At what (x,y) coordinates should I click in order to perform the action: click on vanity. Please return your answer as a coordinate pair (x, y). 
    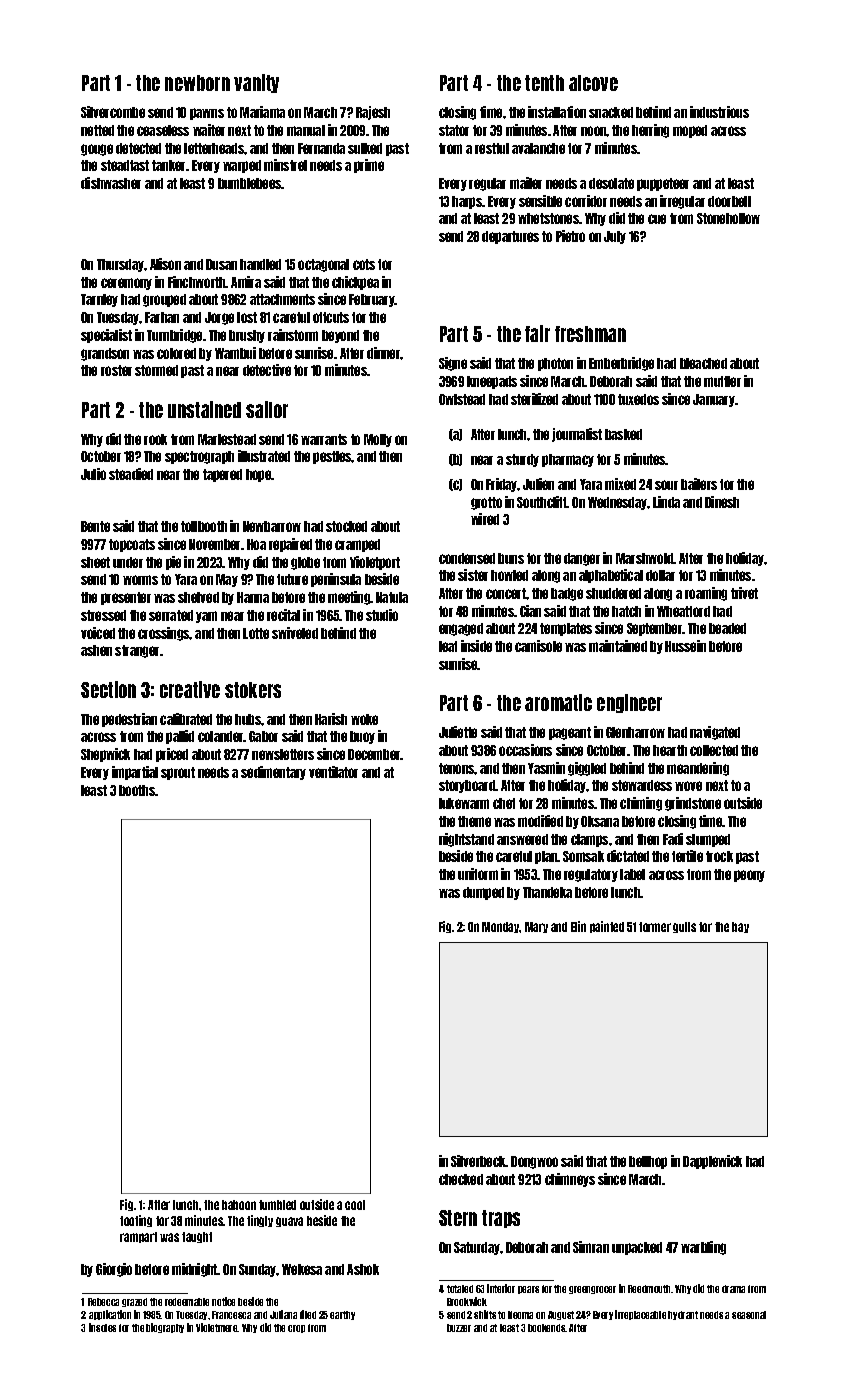
    Looking at the image, I should click on (256, 83).
